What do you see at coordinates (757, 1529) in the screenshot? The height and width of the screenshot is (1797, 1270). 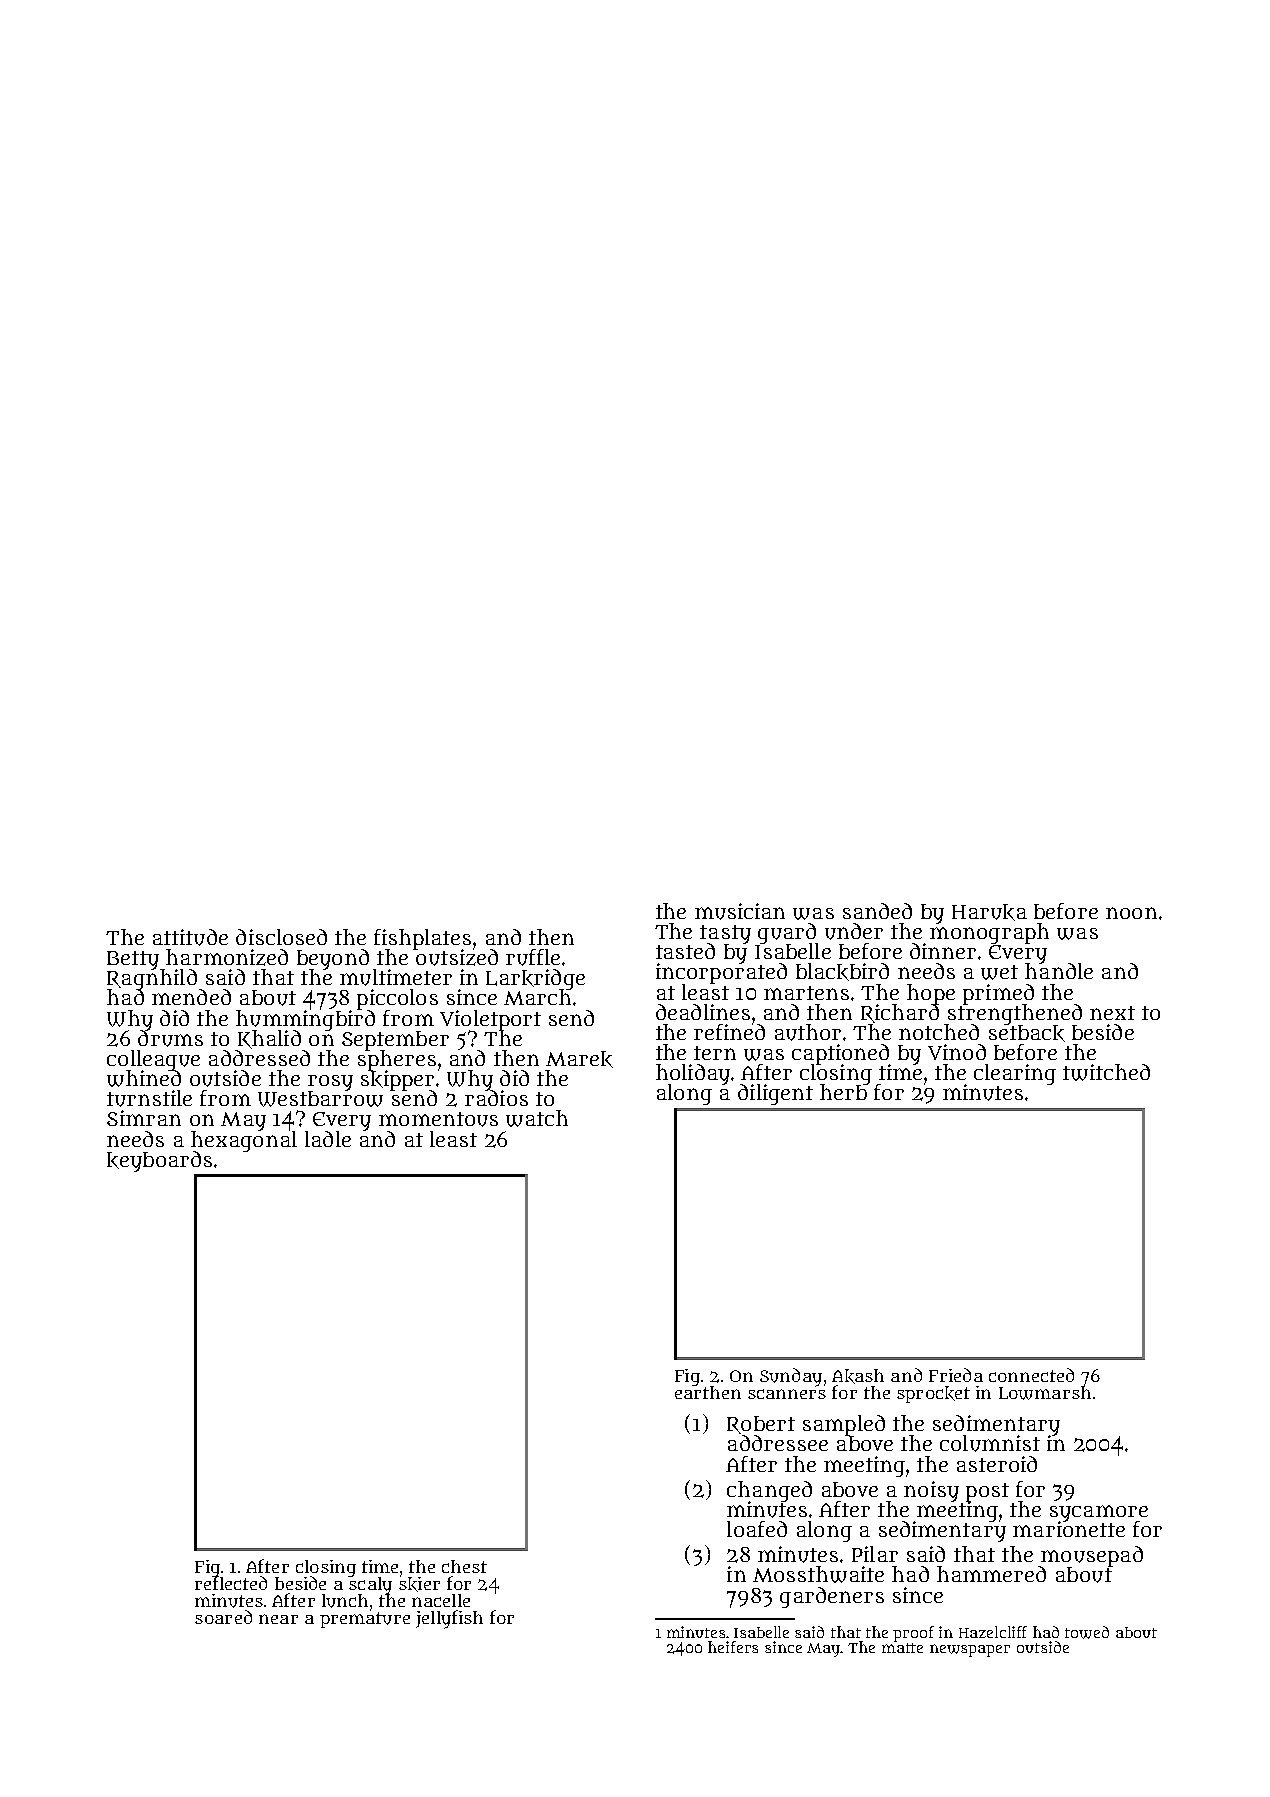 I see `loafed` at bounding box center [757, 1529].
